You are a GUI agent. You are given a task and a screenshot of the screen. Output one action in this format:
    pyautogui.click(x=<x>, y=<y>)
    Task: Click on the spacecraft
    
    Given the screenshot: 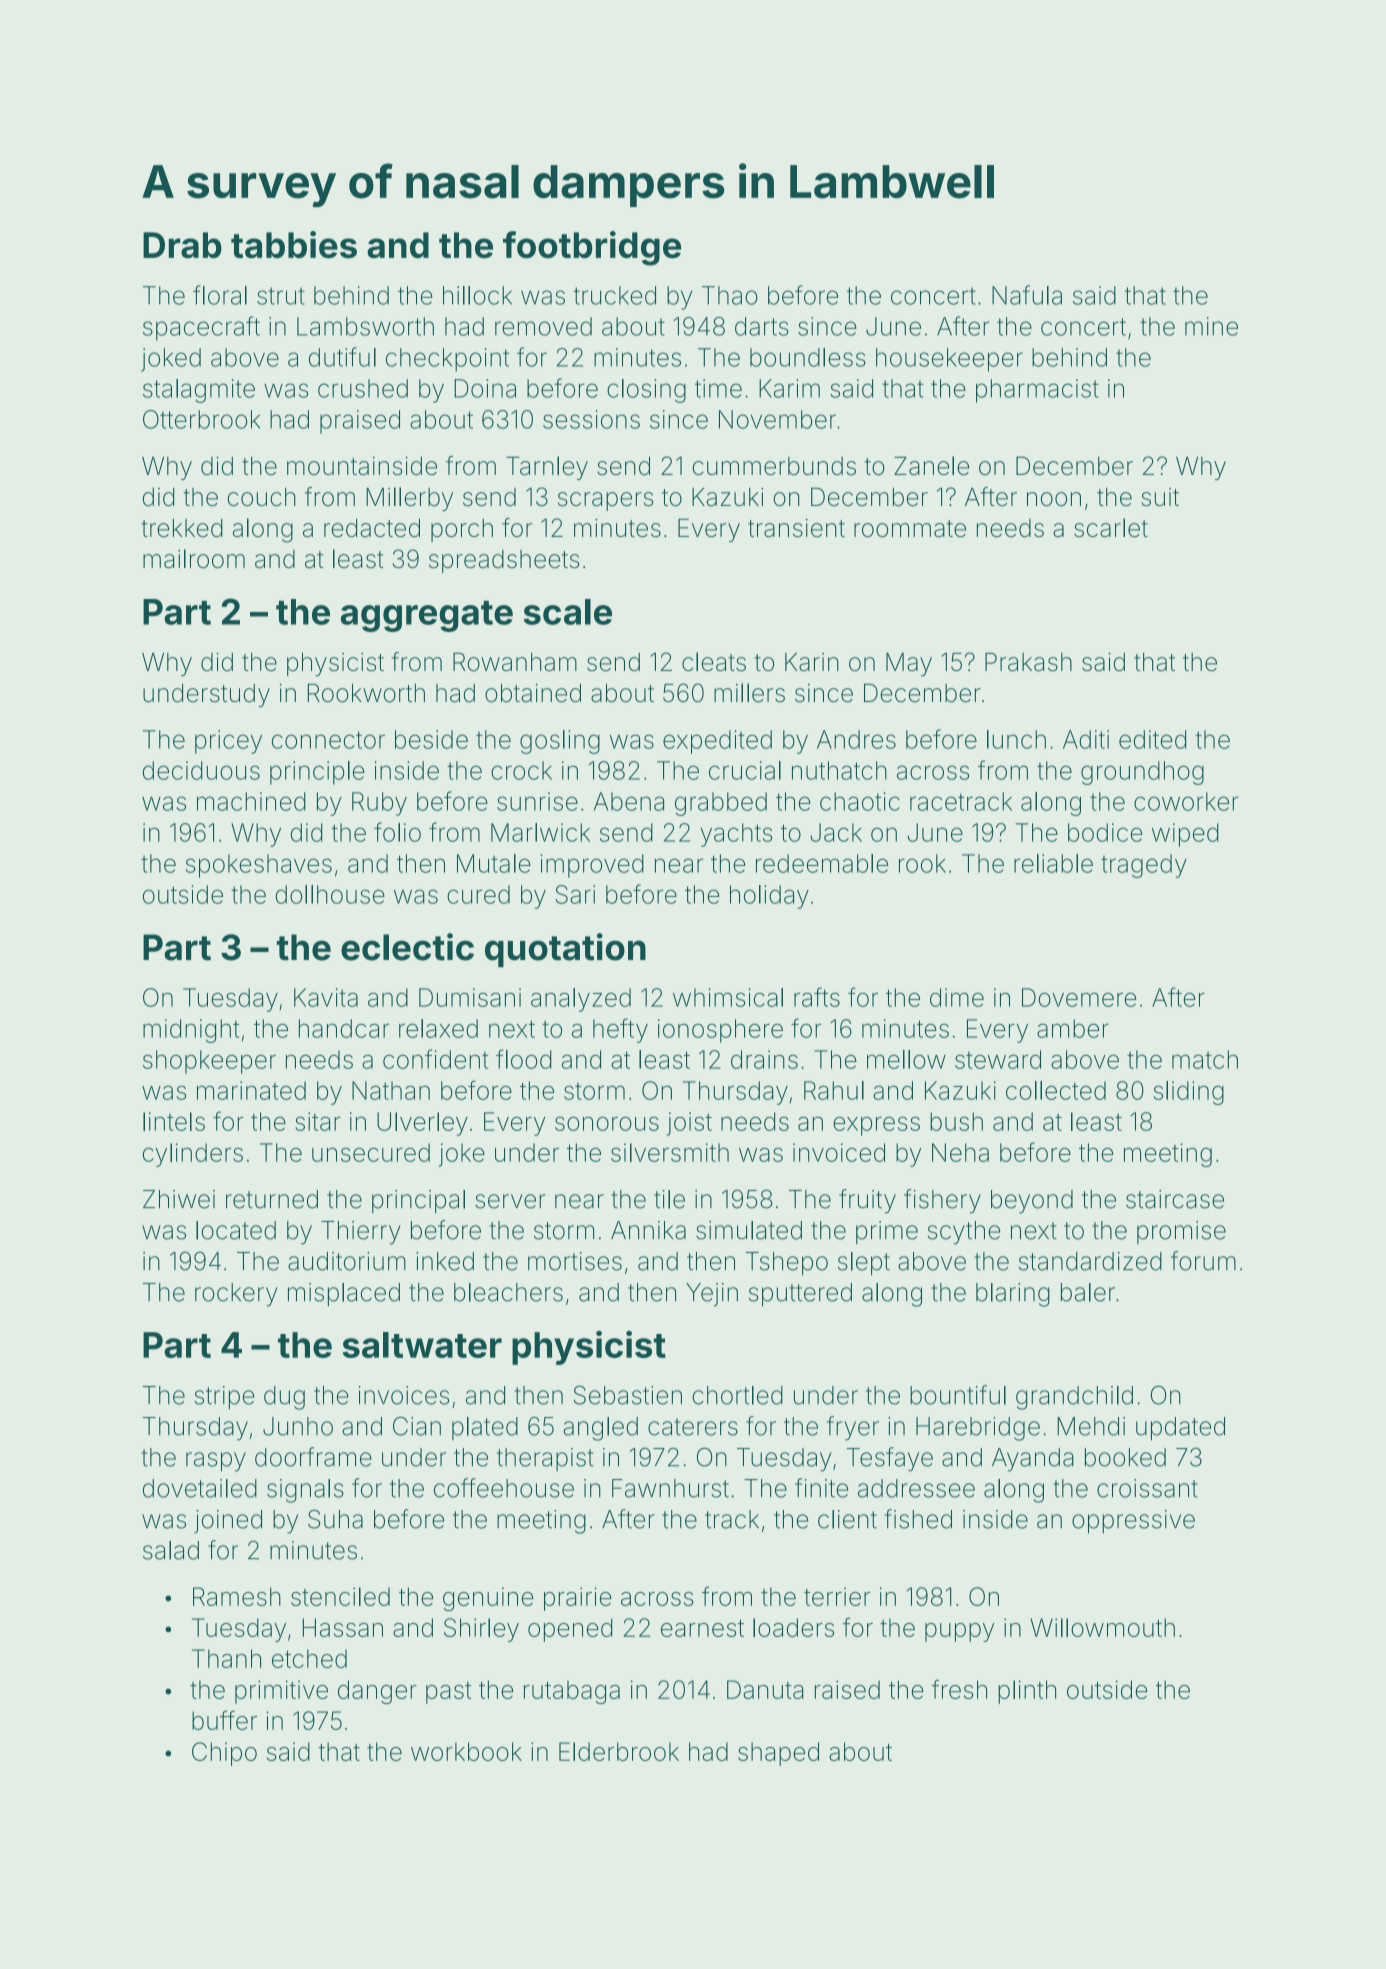 What is the action you would take?
    pyautogui.click(x=201, y=328)
